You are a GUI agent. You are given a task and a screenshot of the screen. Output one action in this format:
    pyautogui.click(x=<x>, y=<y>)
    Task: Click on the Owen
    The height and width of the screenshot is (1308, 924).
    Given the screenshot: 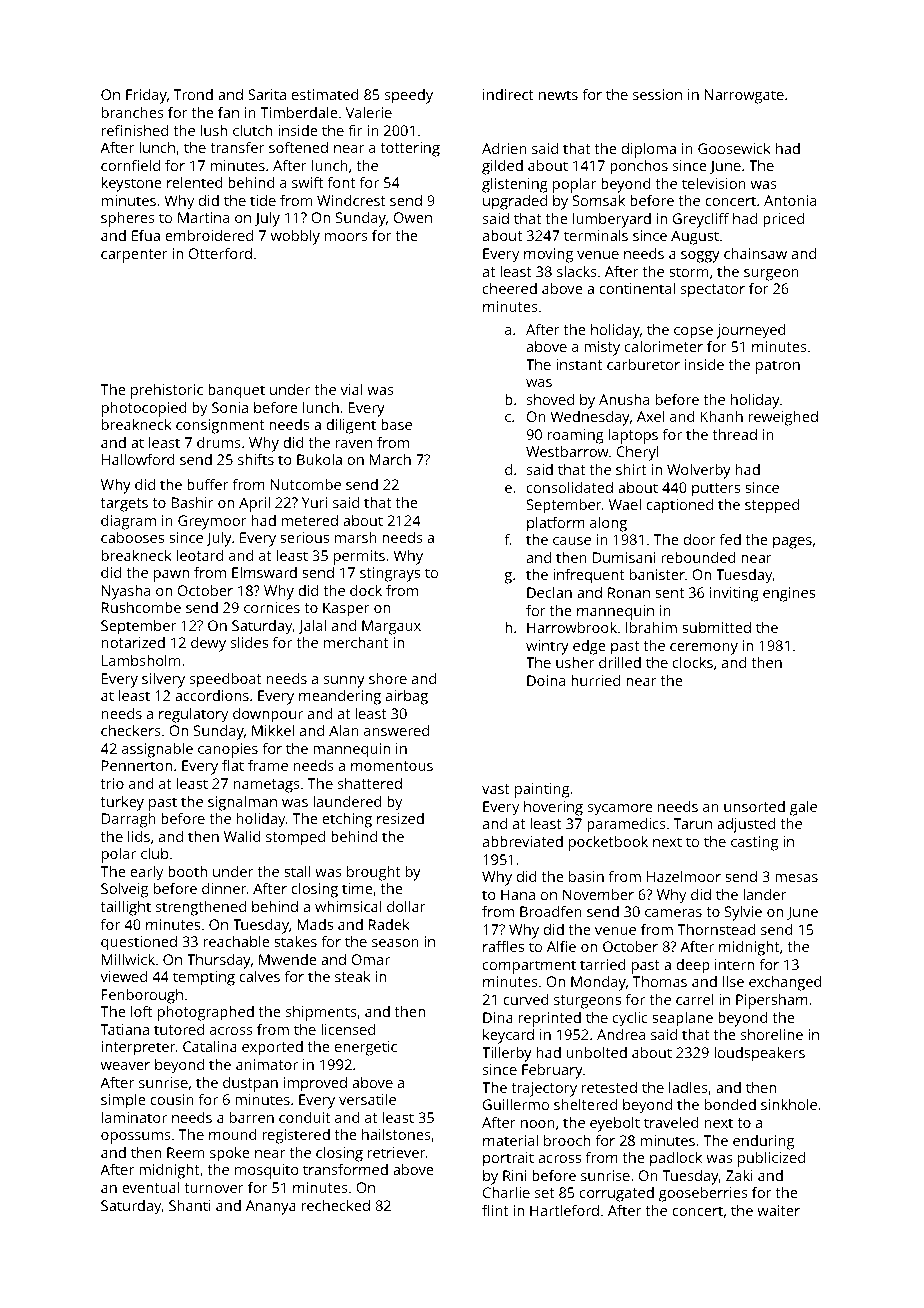 What is the action you would take?
    pyautogui.click(x=413, y=217)
